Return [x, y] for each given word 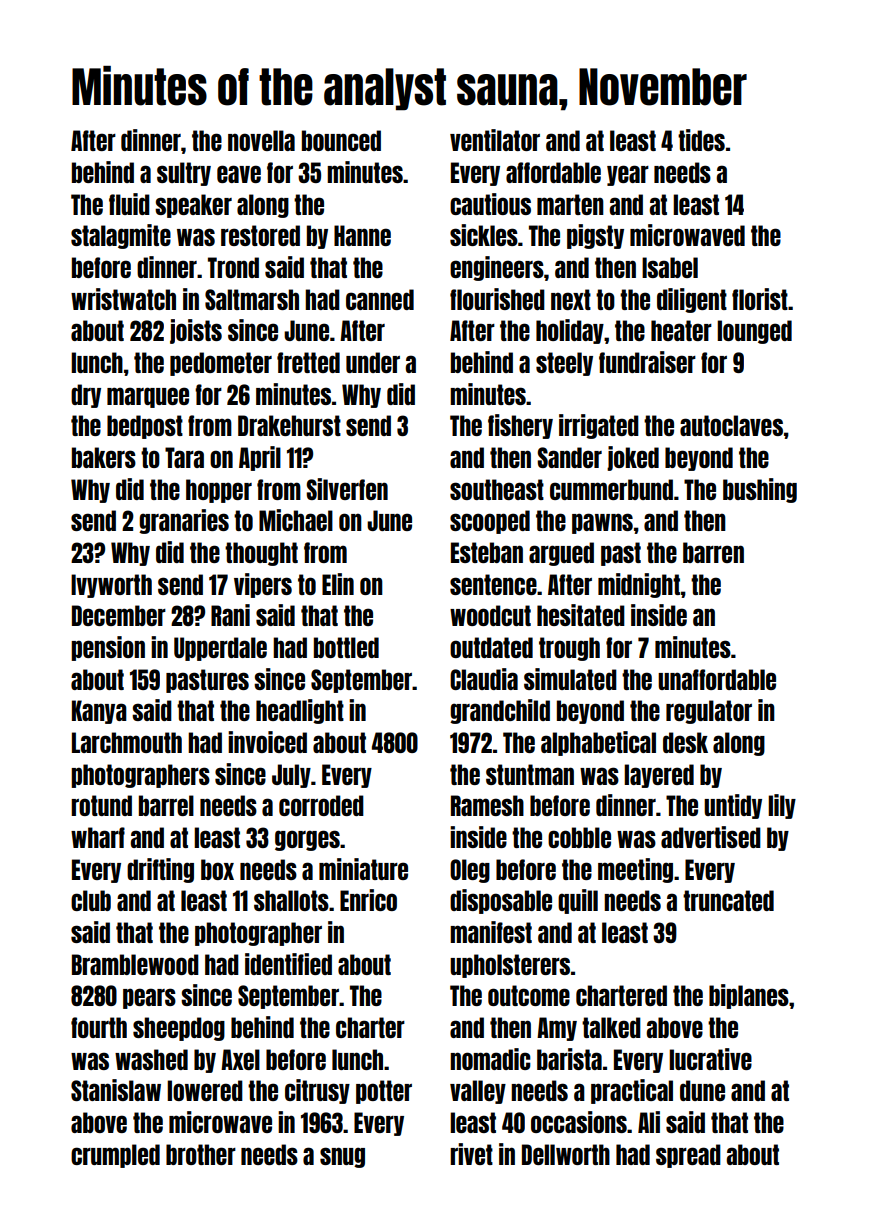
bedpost [145, 427]
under [373, 362]
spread [688, 1156]
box [217, 869]
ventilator [495, 140]
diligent [692, 300]
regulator [709, 712]
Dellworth [566, 1154]
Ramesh [487, 805]
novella [261, 140]
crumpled [115, 1156]
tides [701, 140]
